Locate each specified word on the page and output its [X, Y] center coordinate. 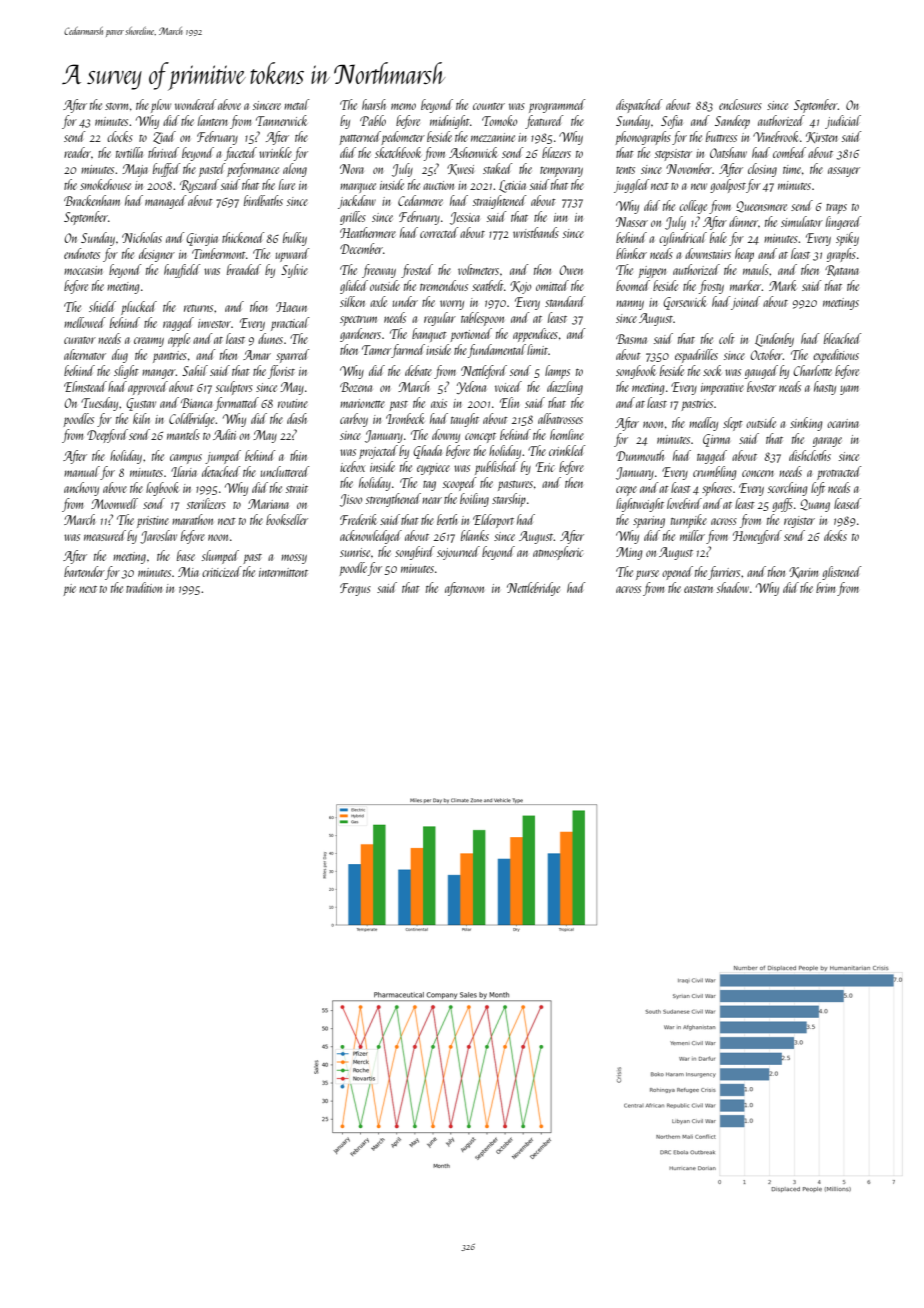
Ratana [842, 270]
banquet [429, 335]
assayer [844, 172]
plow [161, 106]
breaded [244, 269]
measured [105, 535]
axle [378, 301]
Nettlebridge [533, 589]
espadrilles [696, 356]
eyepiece [433, 469]
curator [80, 340]
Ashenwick [473, 152]
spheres [717, 489]
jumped [223, 457]
